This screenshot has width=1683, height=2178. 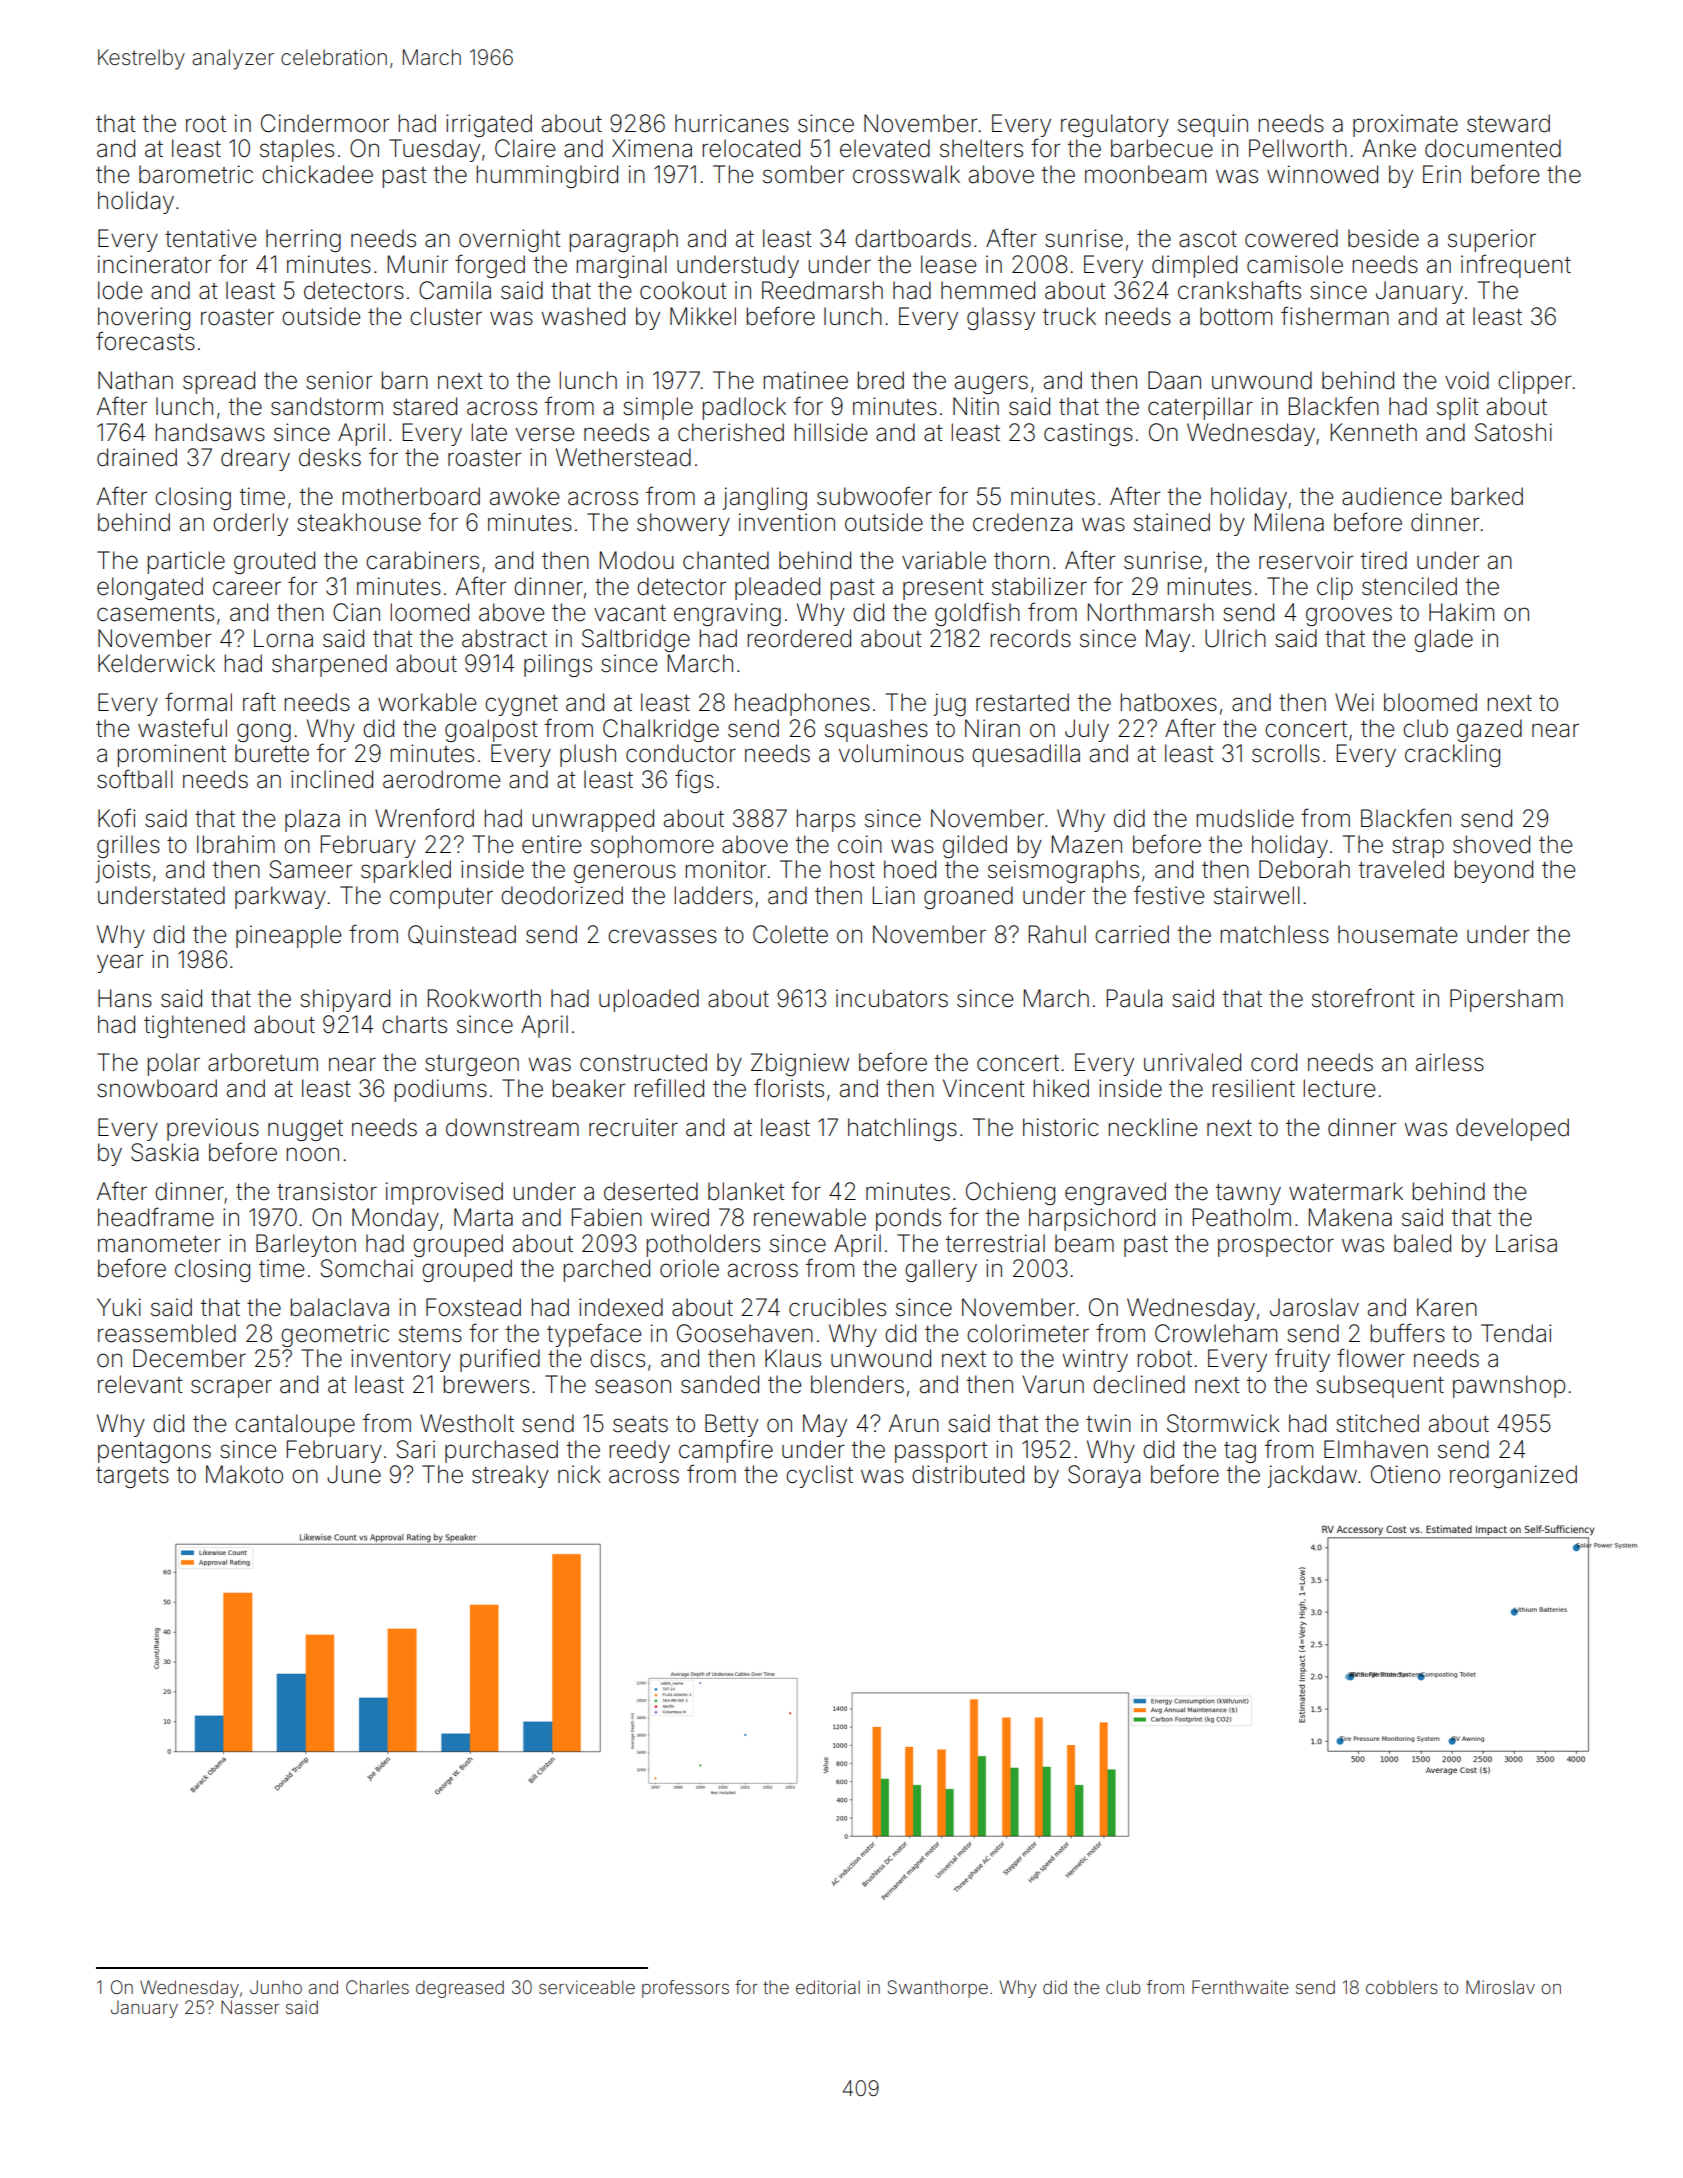 What do you see at coordinates (329, 665) in the screenshot?
I see `sharpened` at bounding box center [329, 665].
